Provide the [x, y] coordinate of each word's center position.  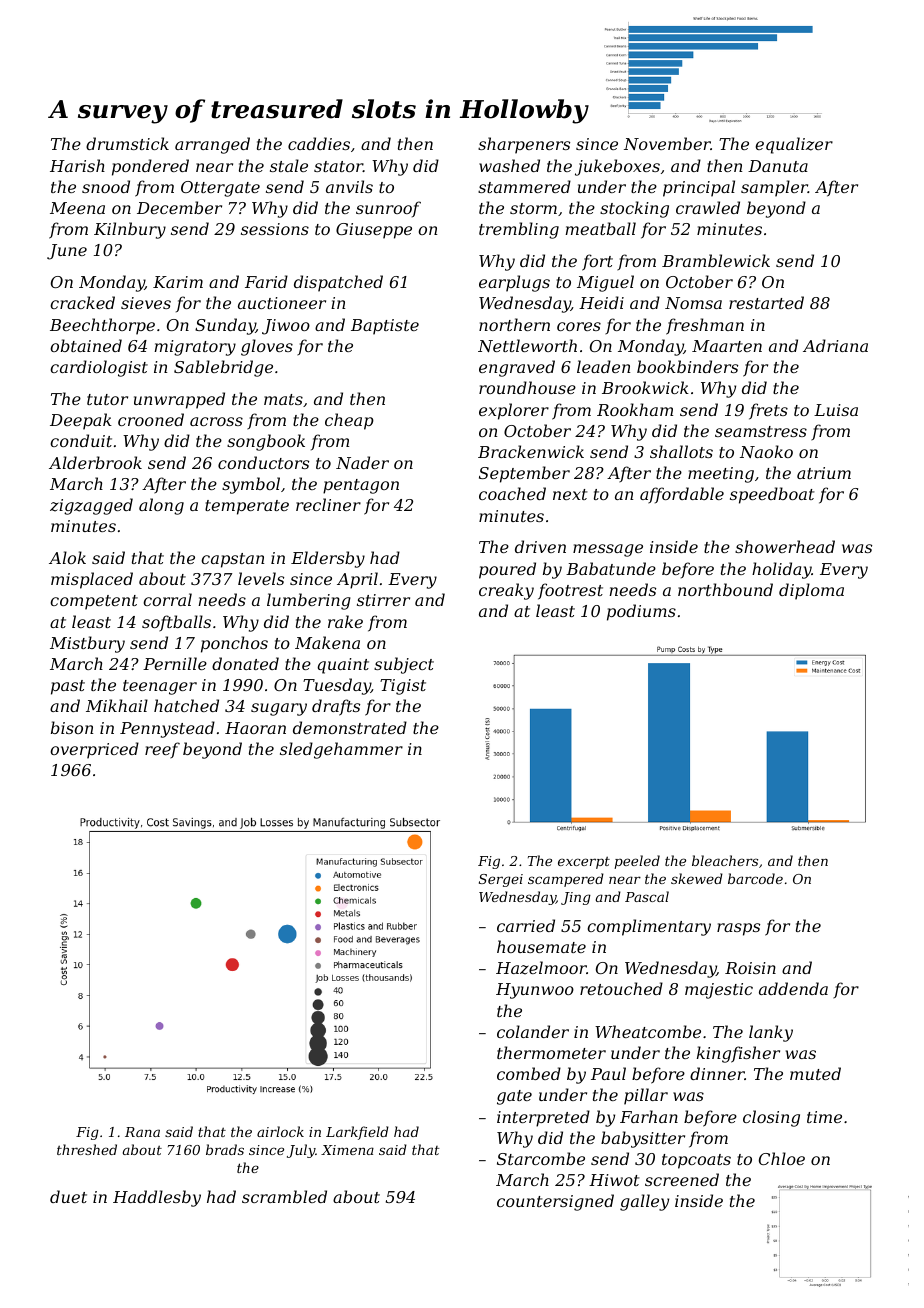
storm [533, 208]
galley [644, 1202]
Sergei [501, 880]
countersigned [555, 1202]
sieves [146, 303]
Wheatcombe [648, 1031]
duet [68, 1196]
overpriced [94, 750]
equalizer [794, 145]
